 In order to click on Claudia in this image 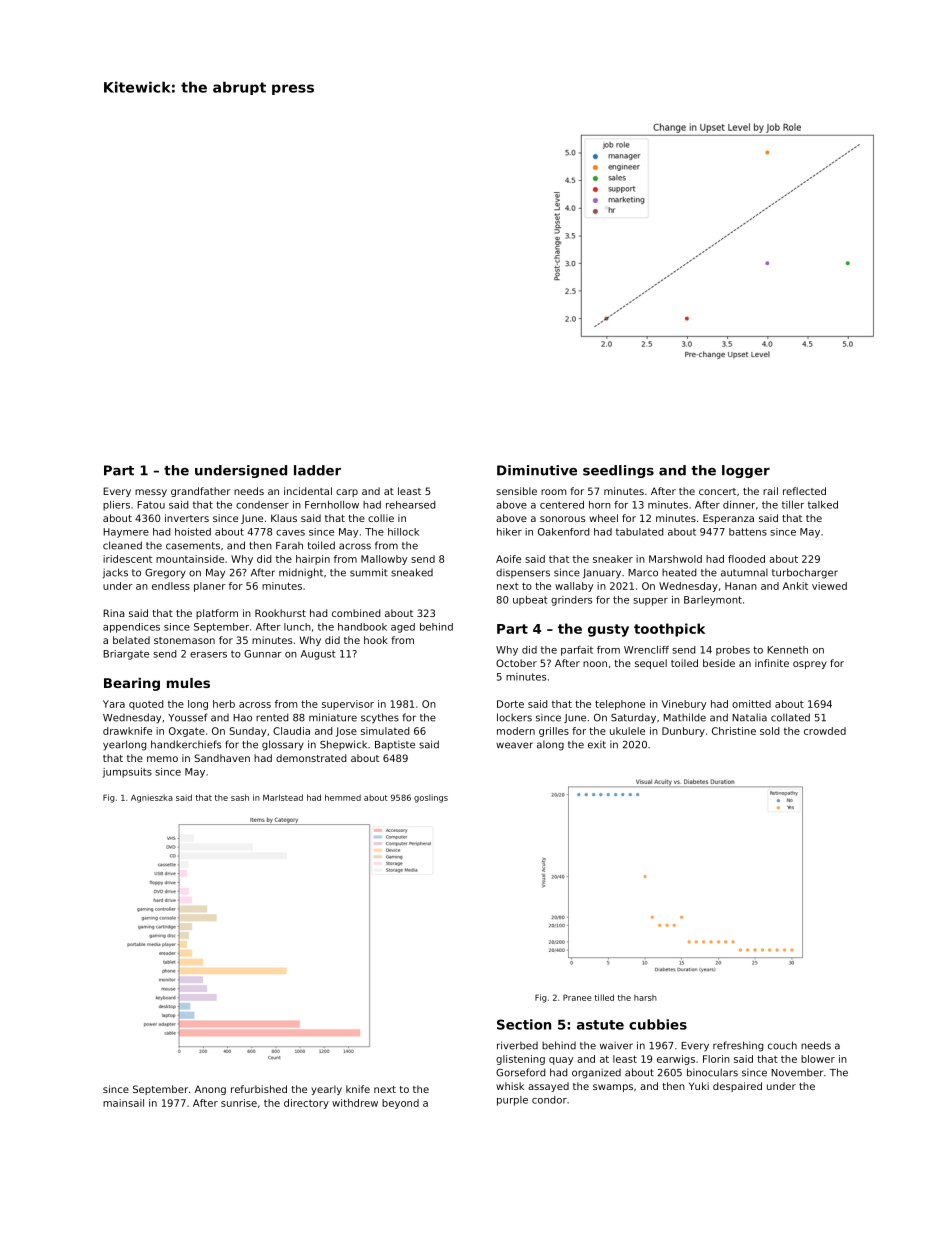, I will do `click(291, 731)`.
